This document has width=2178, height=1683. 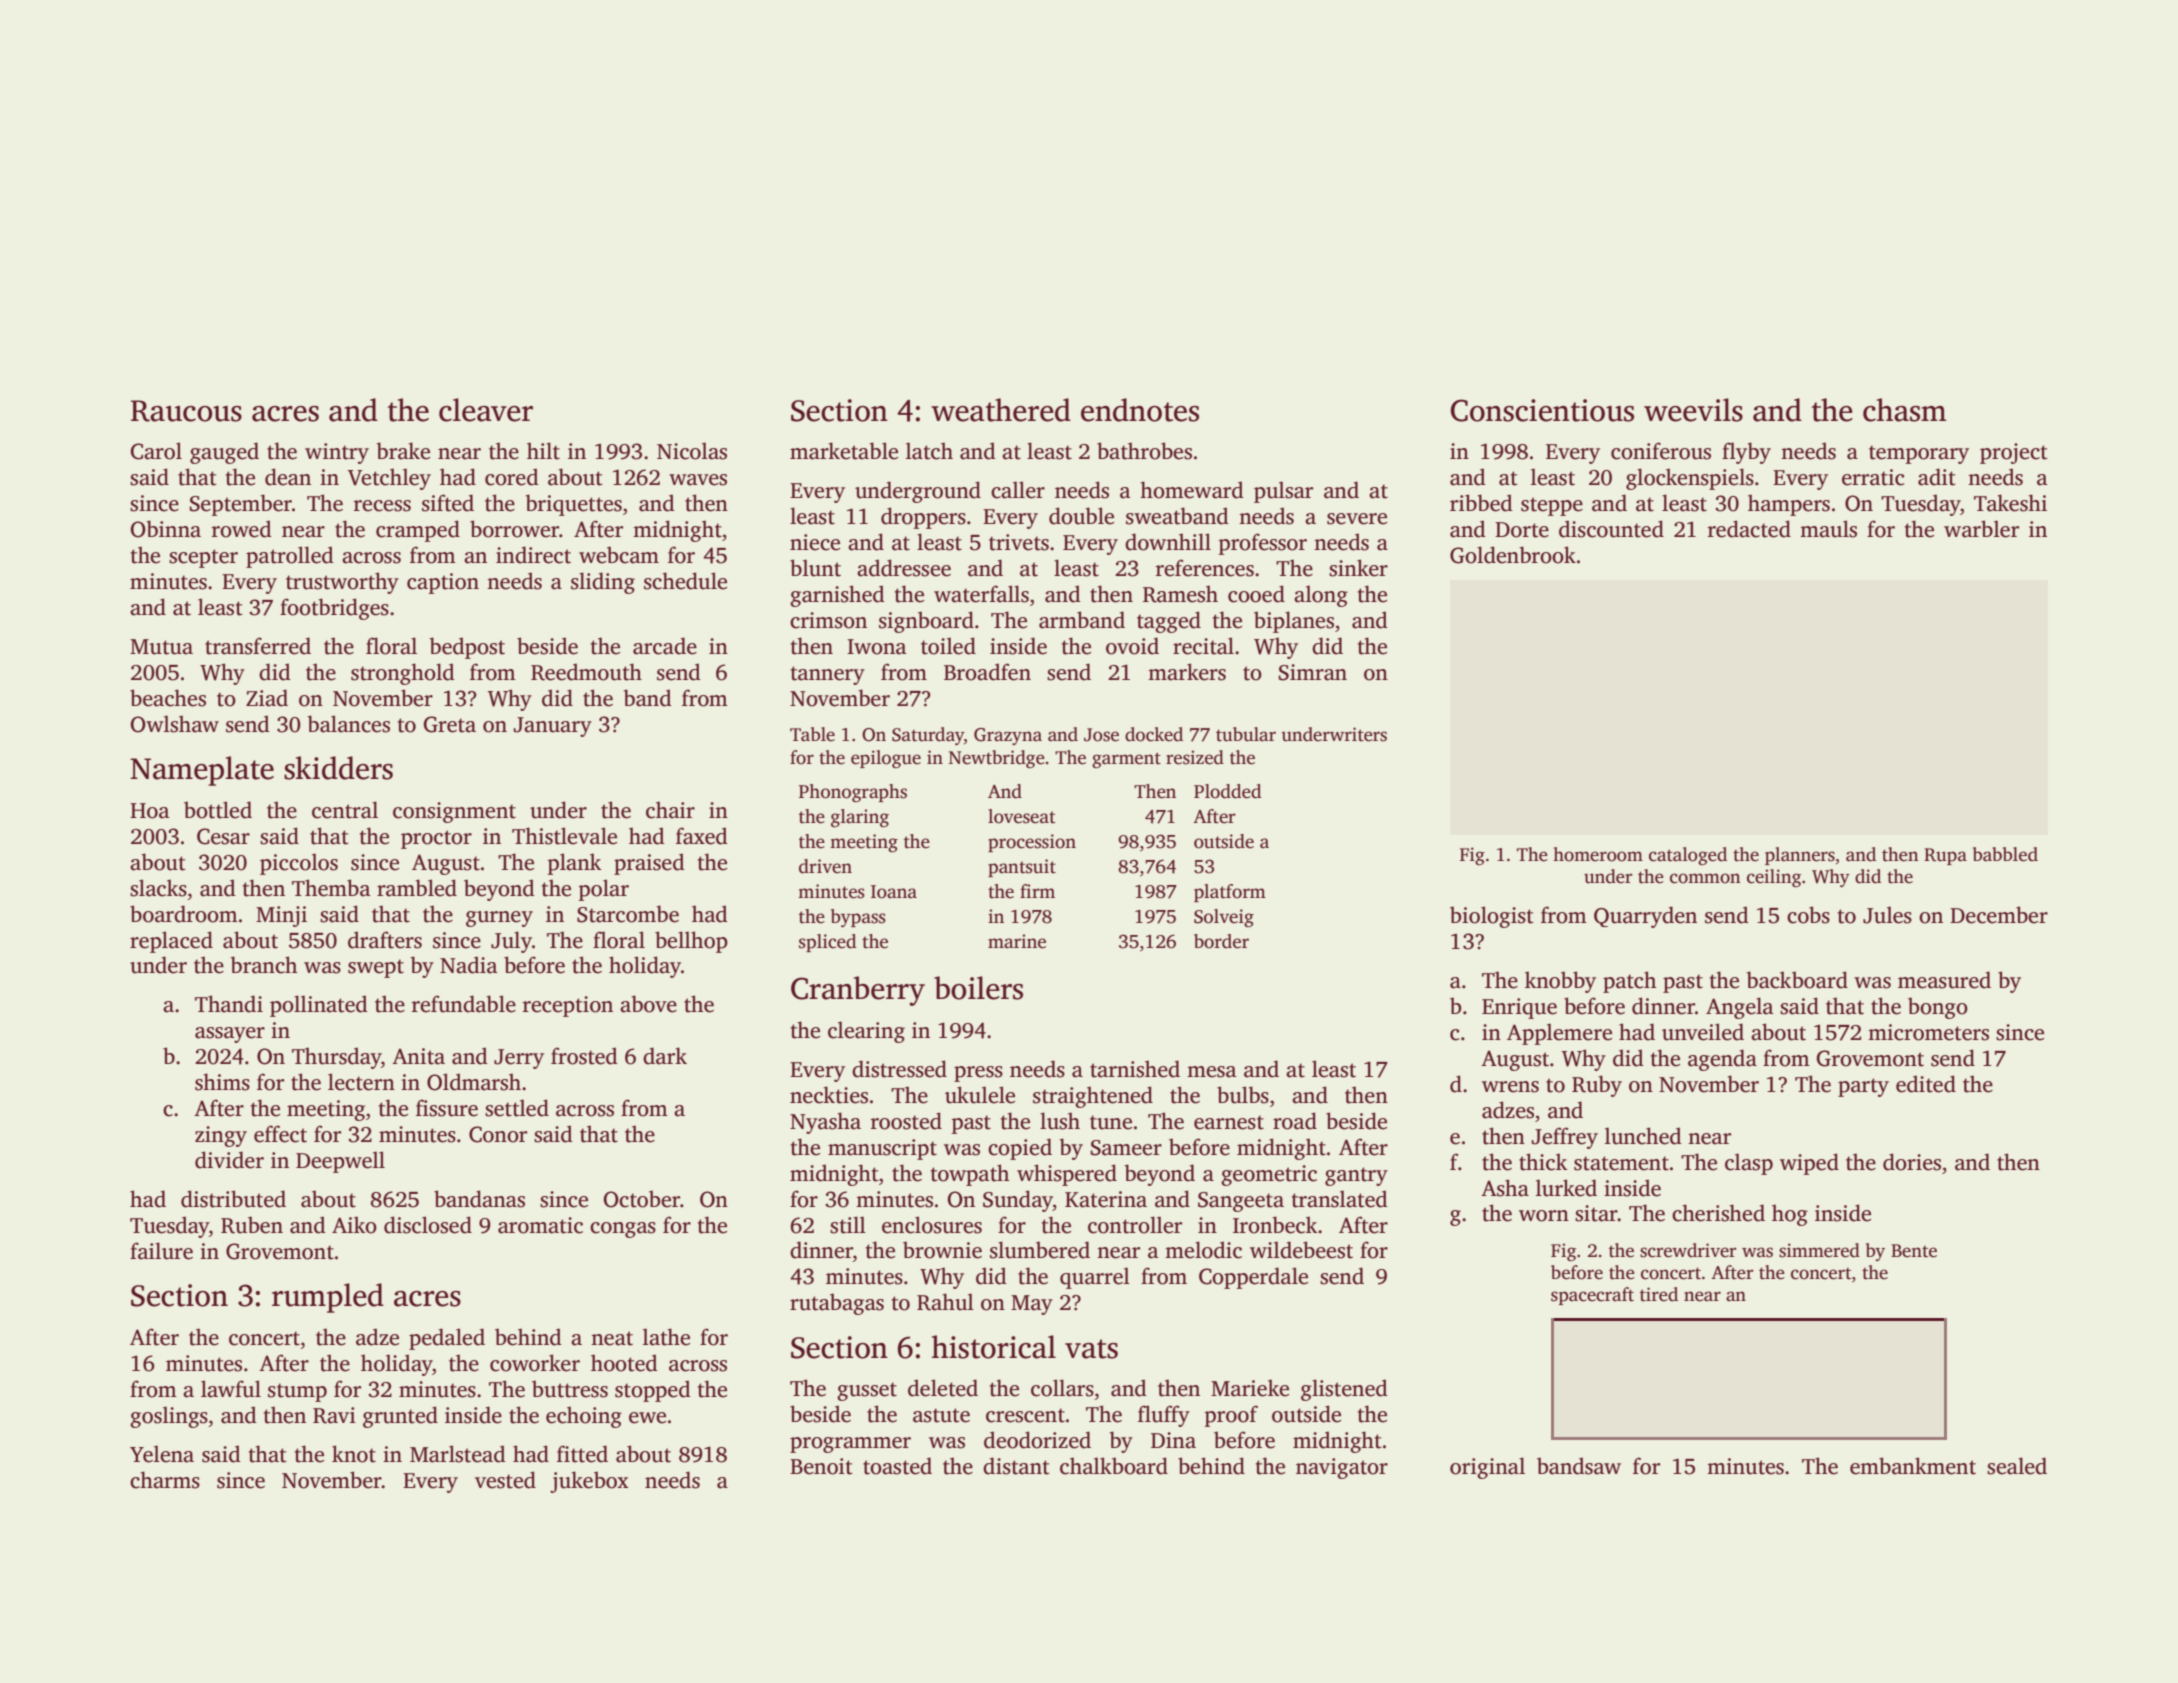 I want to click on double, so click(x=1081, y=516).
